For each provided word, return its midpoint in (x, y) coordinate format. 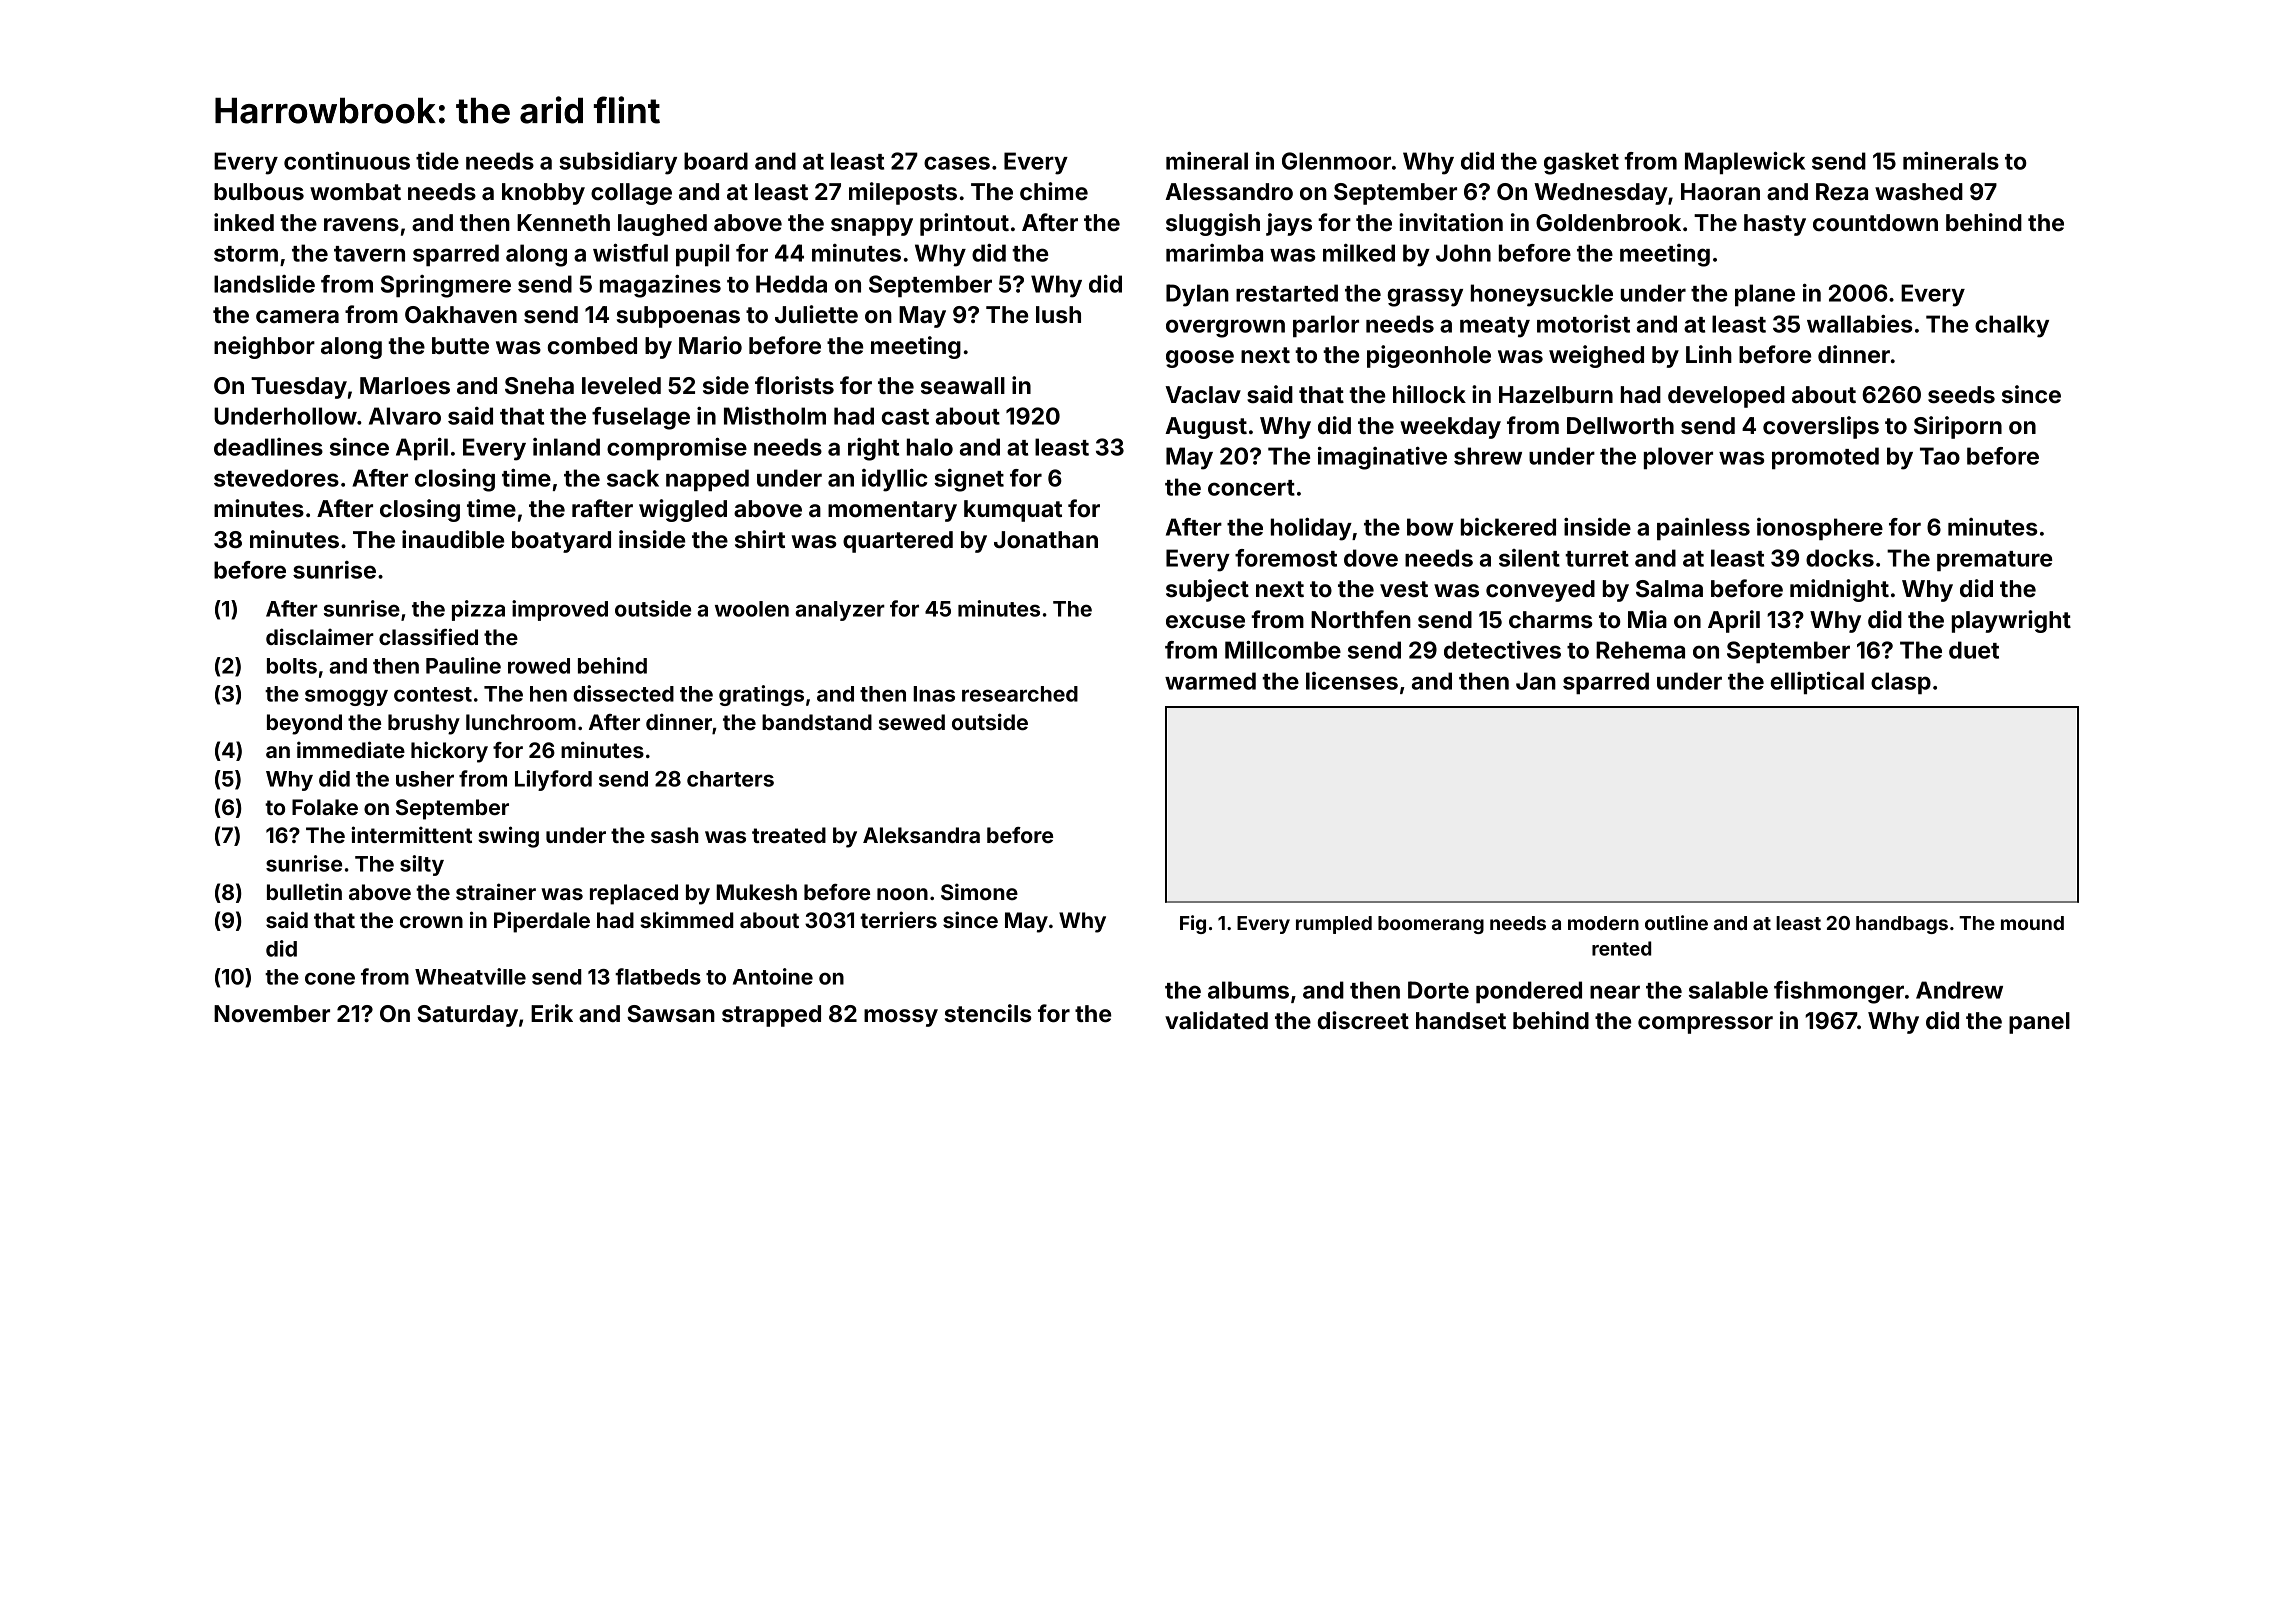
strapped (771, 1016)
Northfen (1361, 619)
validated (1216, 1020)
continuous (347, 161)
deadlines (268, 447)
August (1206, 428)
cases (957, 163)
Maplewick (1745, 163)
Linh (1709, 354)
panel (2039, 1023)
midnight (1839, 590)
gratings (761, 695)
